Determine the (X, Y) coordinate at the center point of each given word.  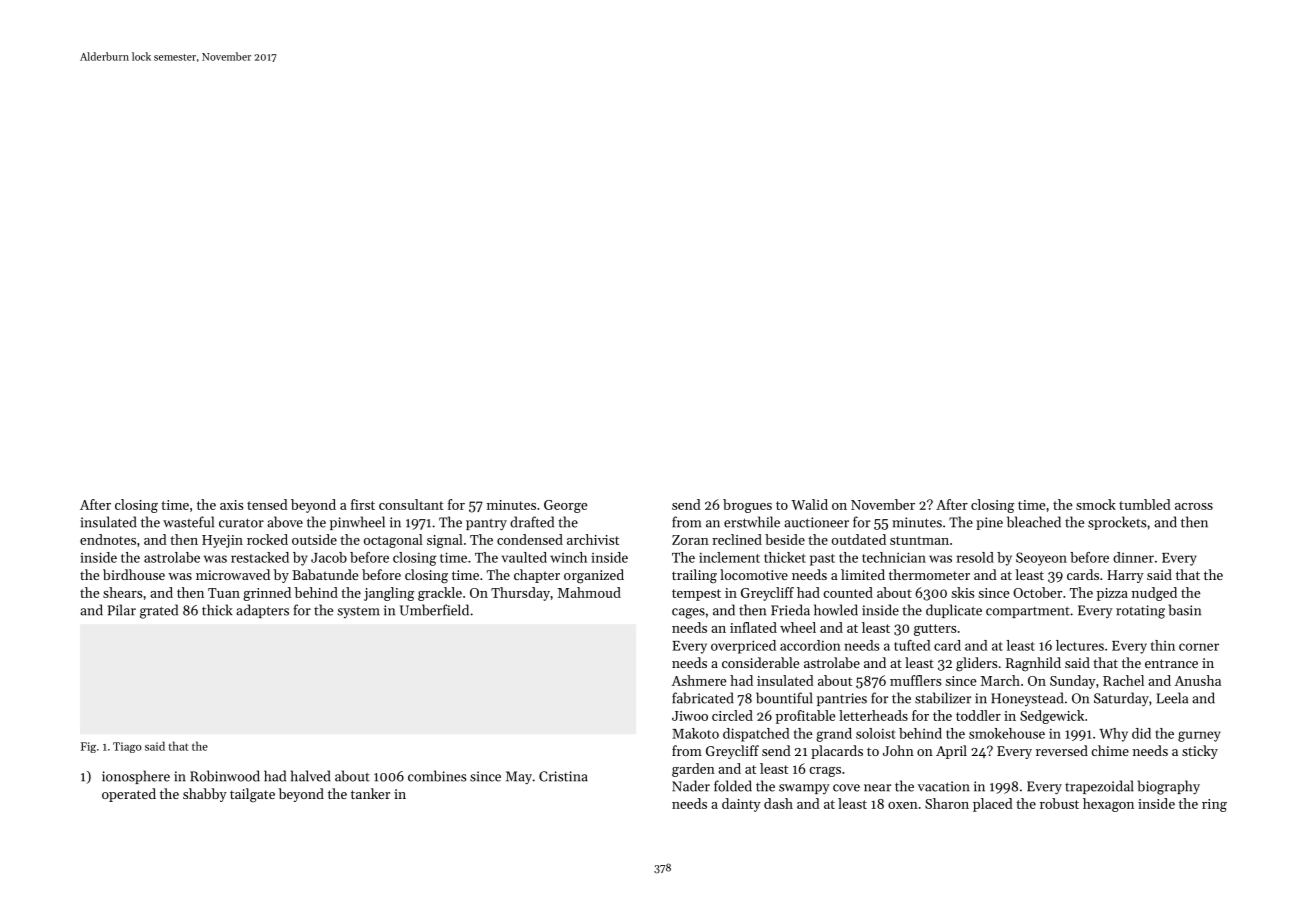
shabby (205, 795)
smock (1096, 504)
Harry (1125, 576)
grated (159, 611)
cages (688, 613)
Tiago (127, 747)
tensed (267, 504)
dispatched (756, 735)
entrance (1171, 663)
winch (568, 557)
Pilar (122, 610)
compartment (1028, 612)
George (565, 506)
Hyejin (222, 541)
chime (1110, 750)
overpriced (743, 647)
